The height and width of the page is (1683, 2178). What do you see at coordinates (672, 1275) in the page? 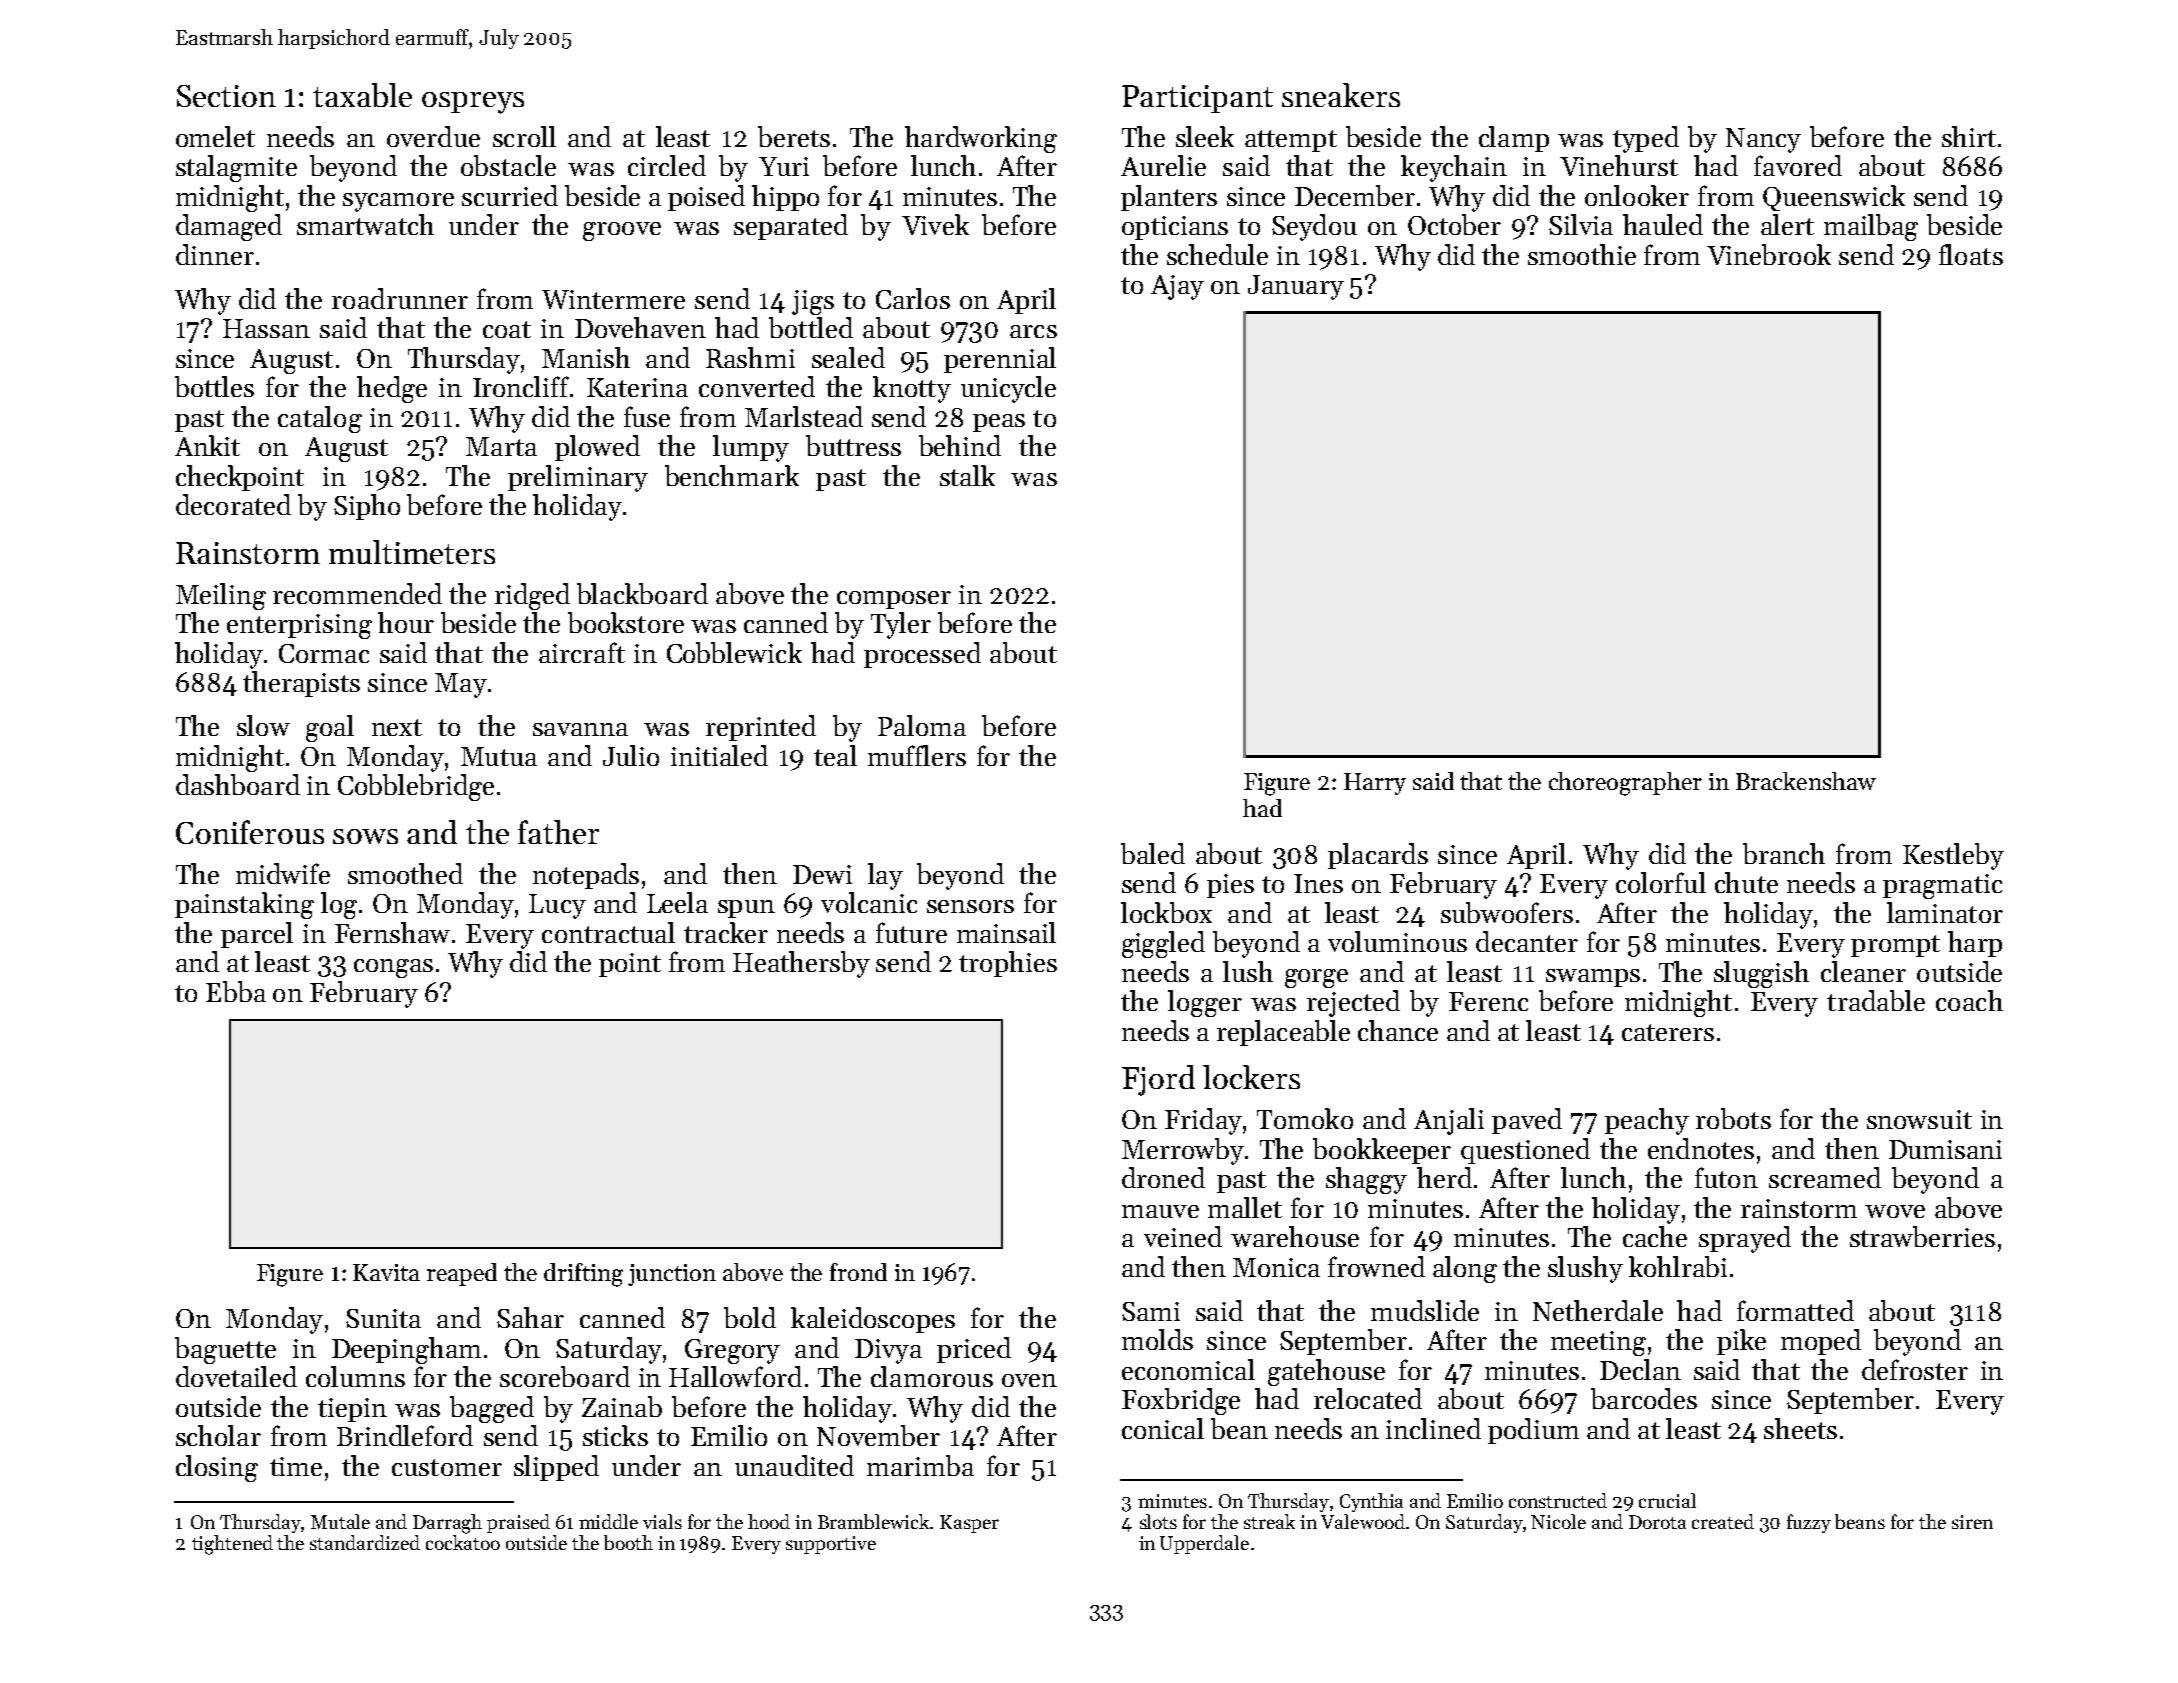
I see `junction` at bounding box center [672, 1275].
